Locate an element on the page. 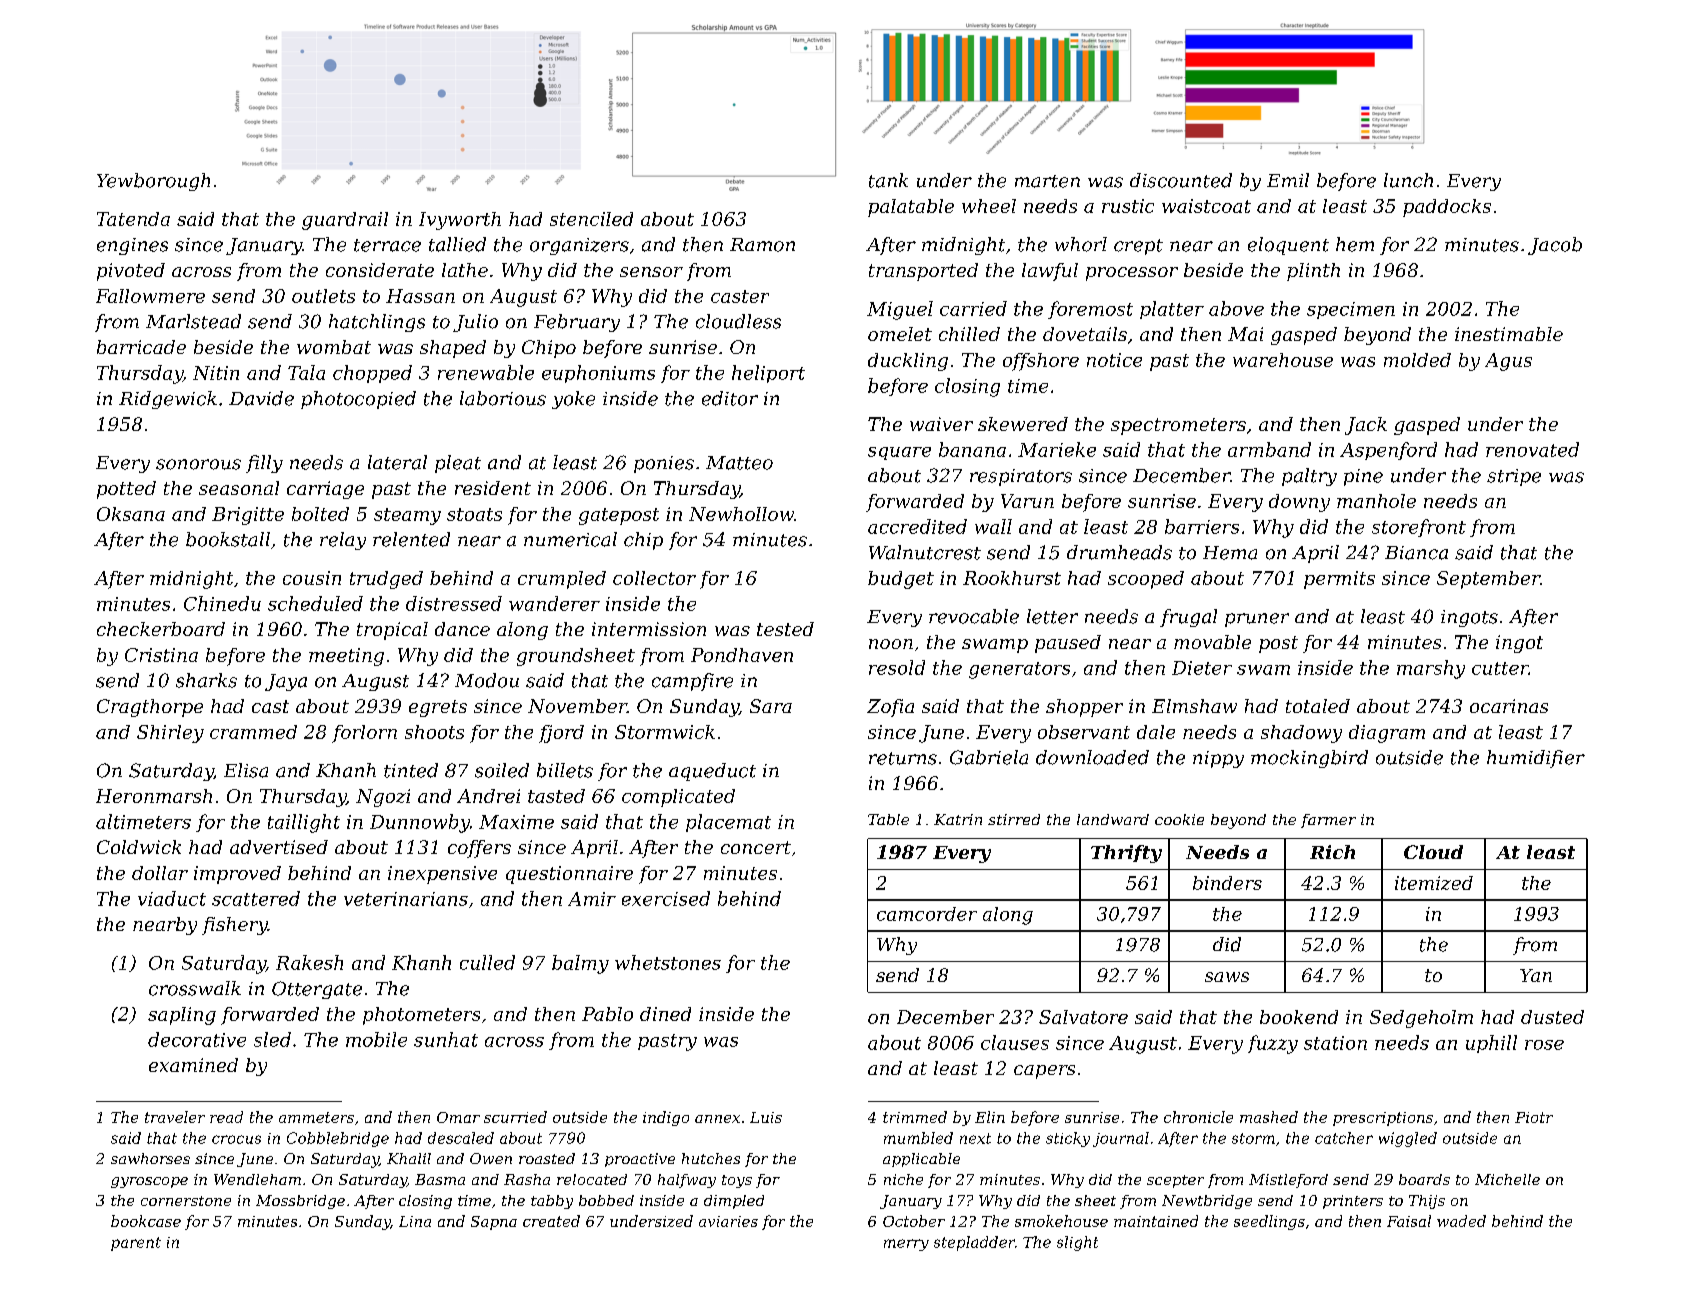  laborious is located at coordinates (503, 398).
